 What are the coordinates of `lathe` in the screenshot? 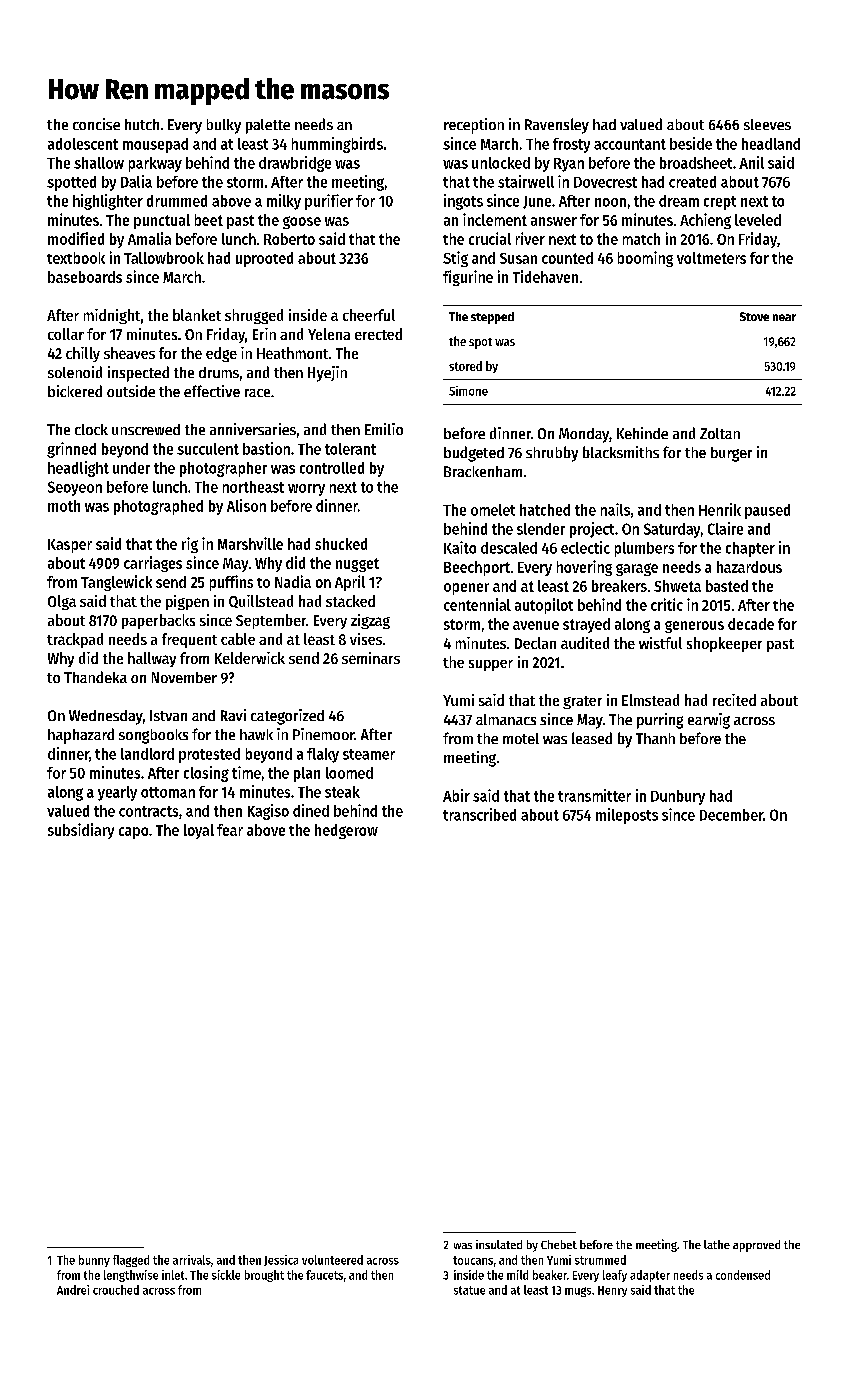 It's located at (717, 1244).
